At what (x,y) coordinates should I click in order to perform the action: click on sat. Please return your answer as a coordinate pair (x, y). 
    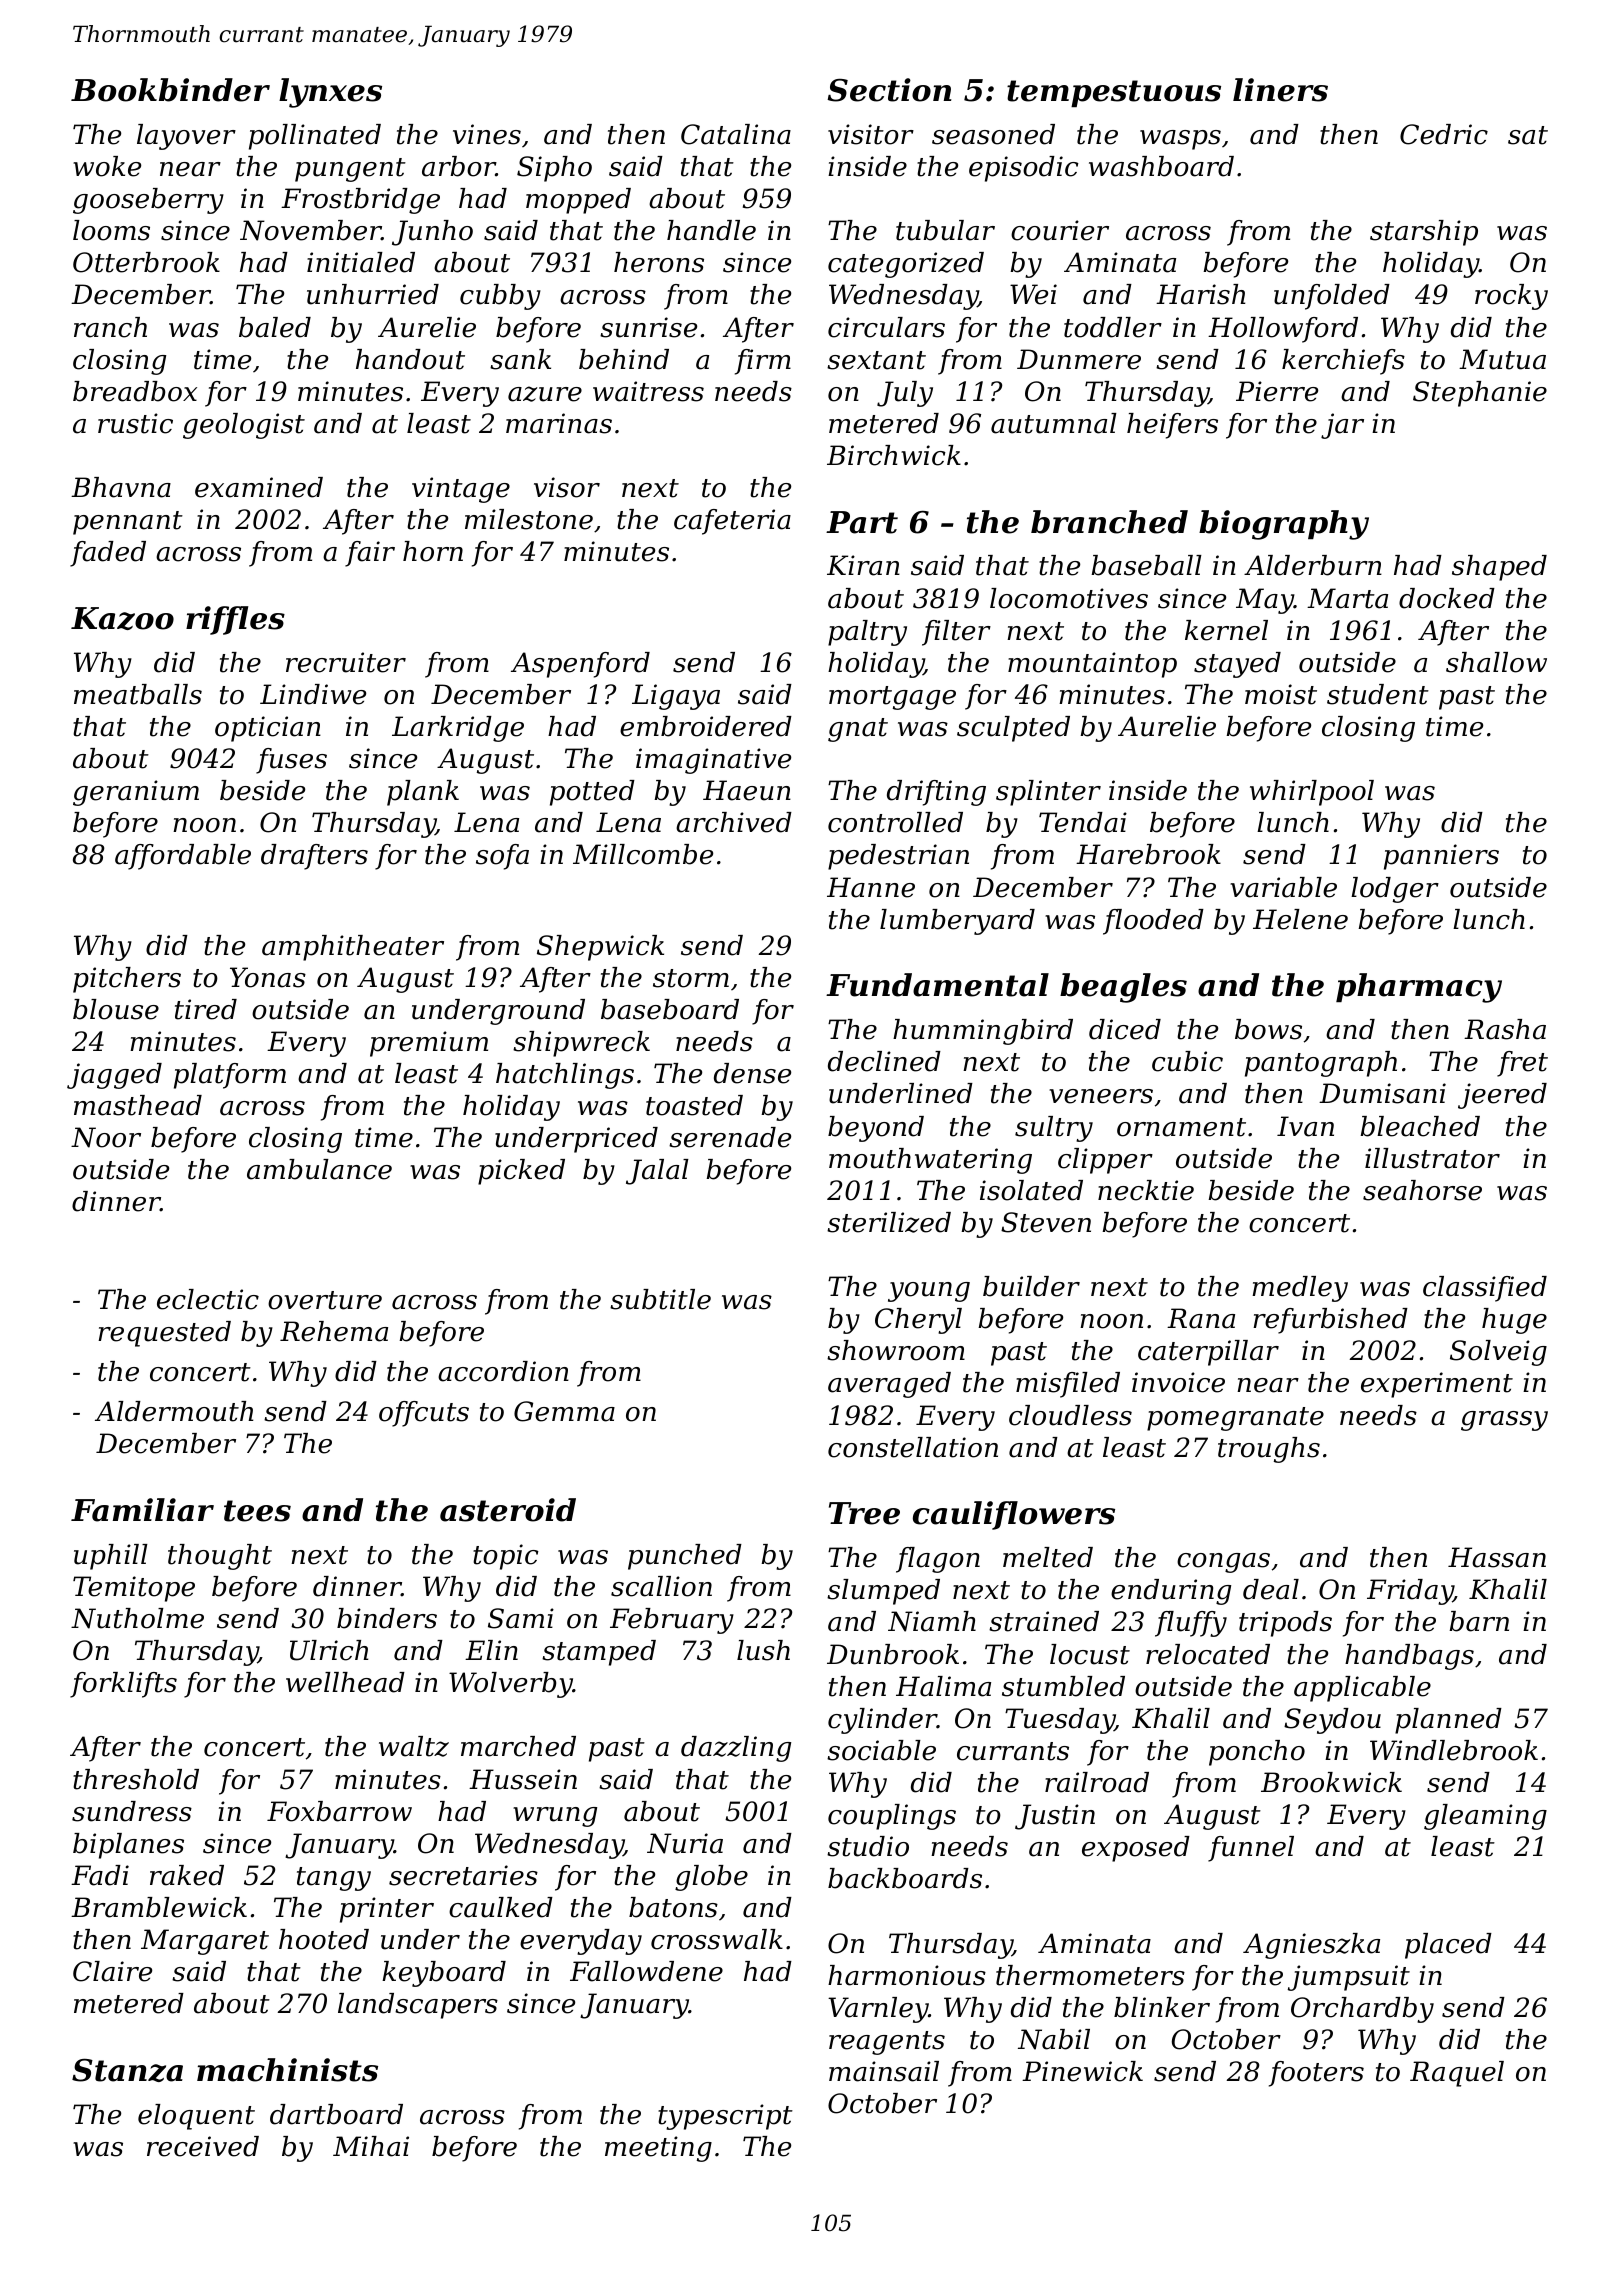
    Looking at the image, I should click on (1528, 135).
